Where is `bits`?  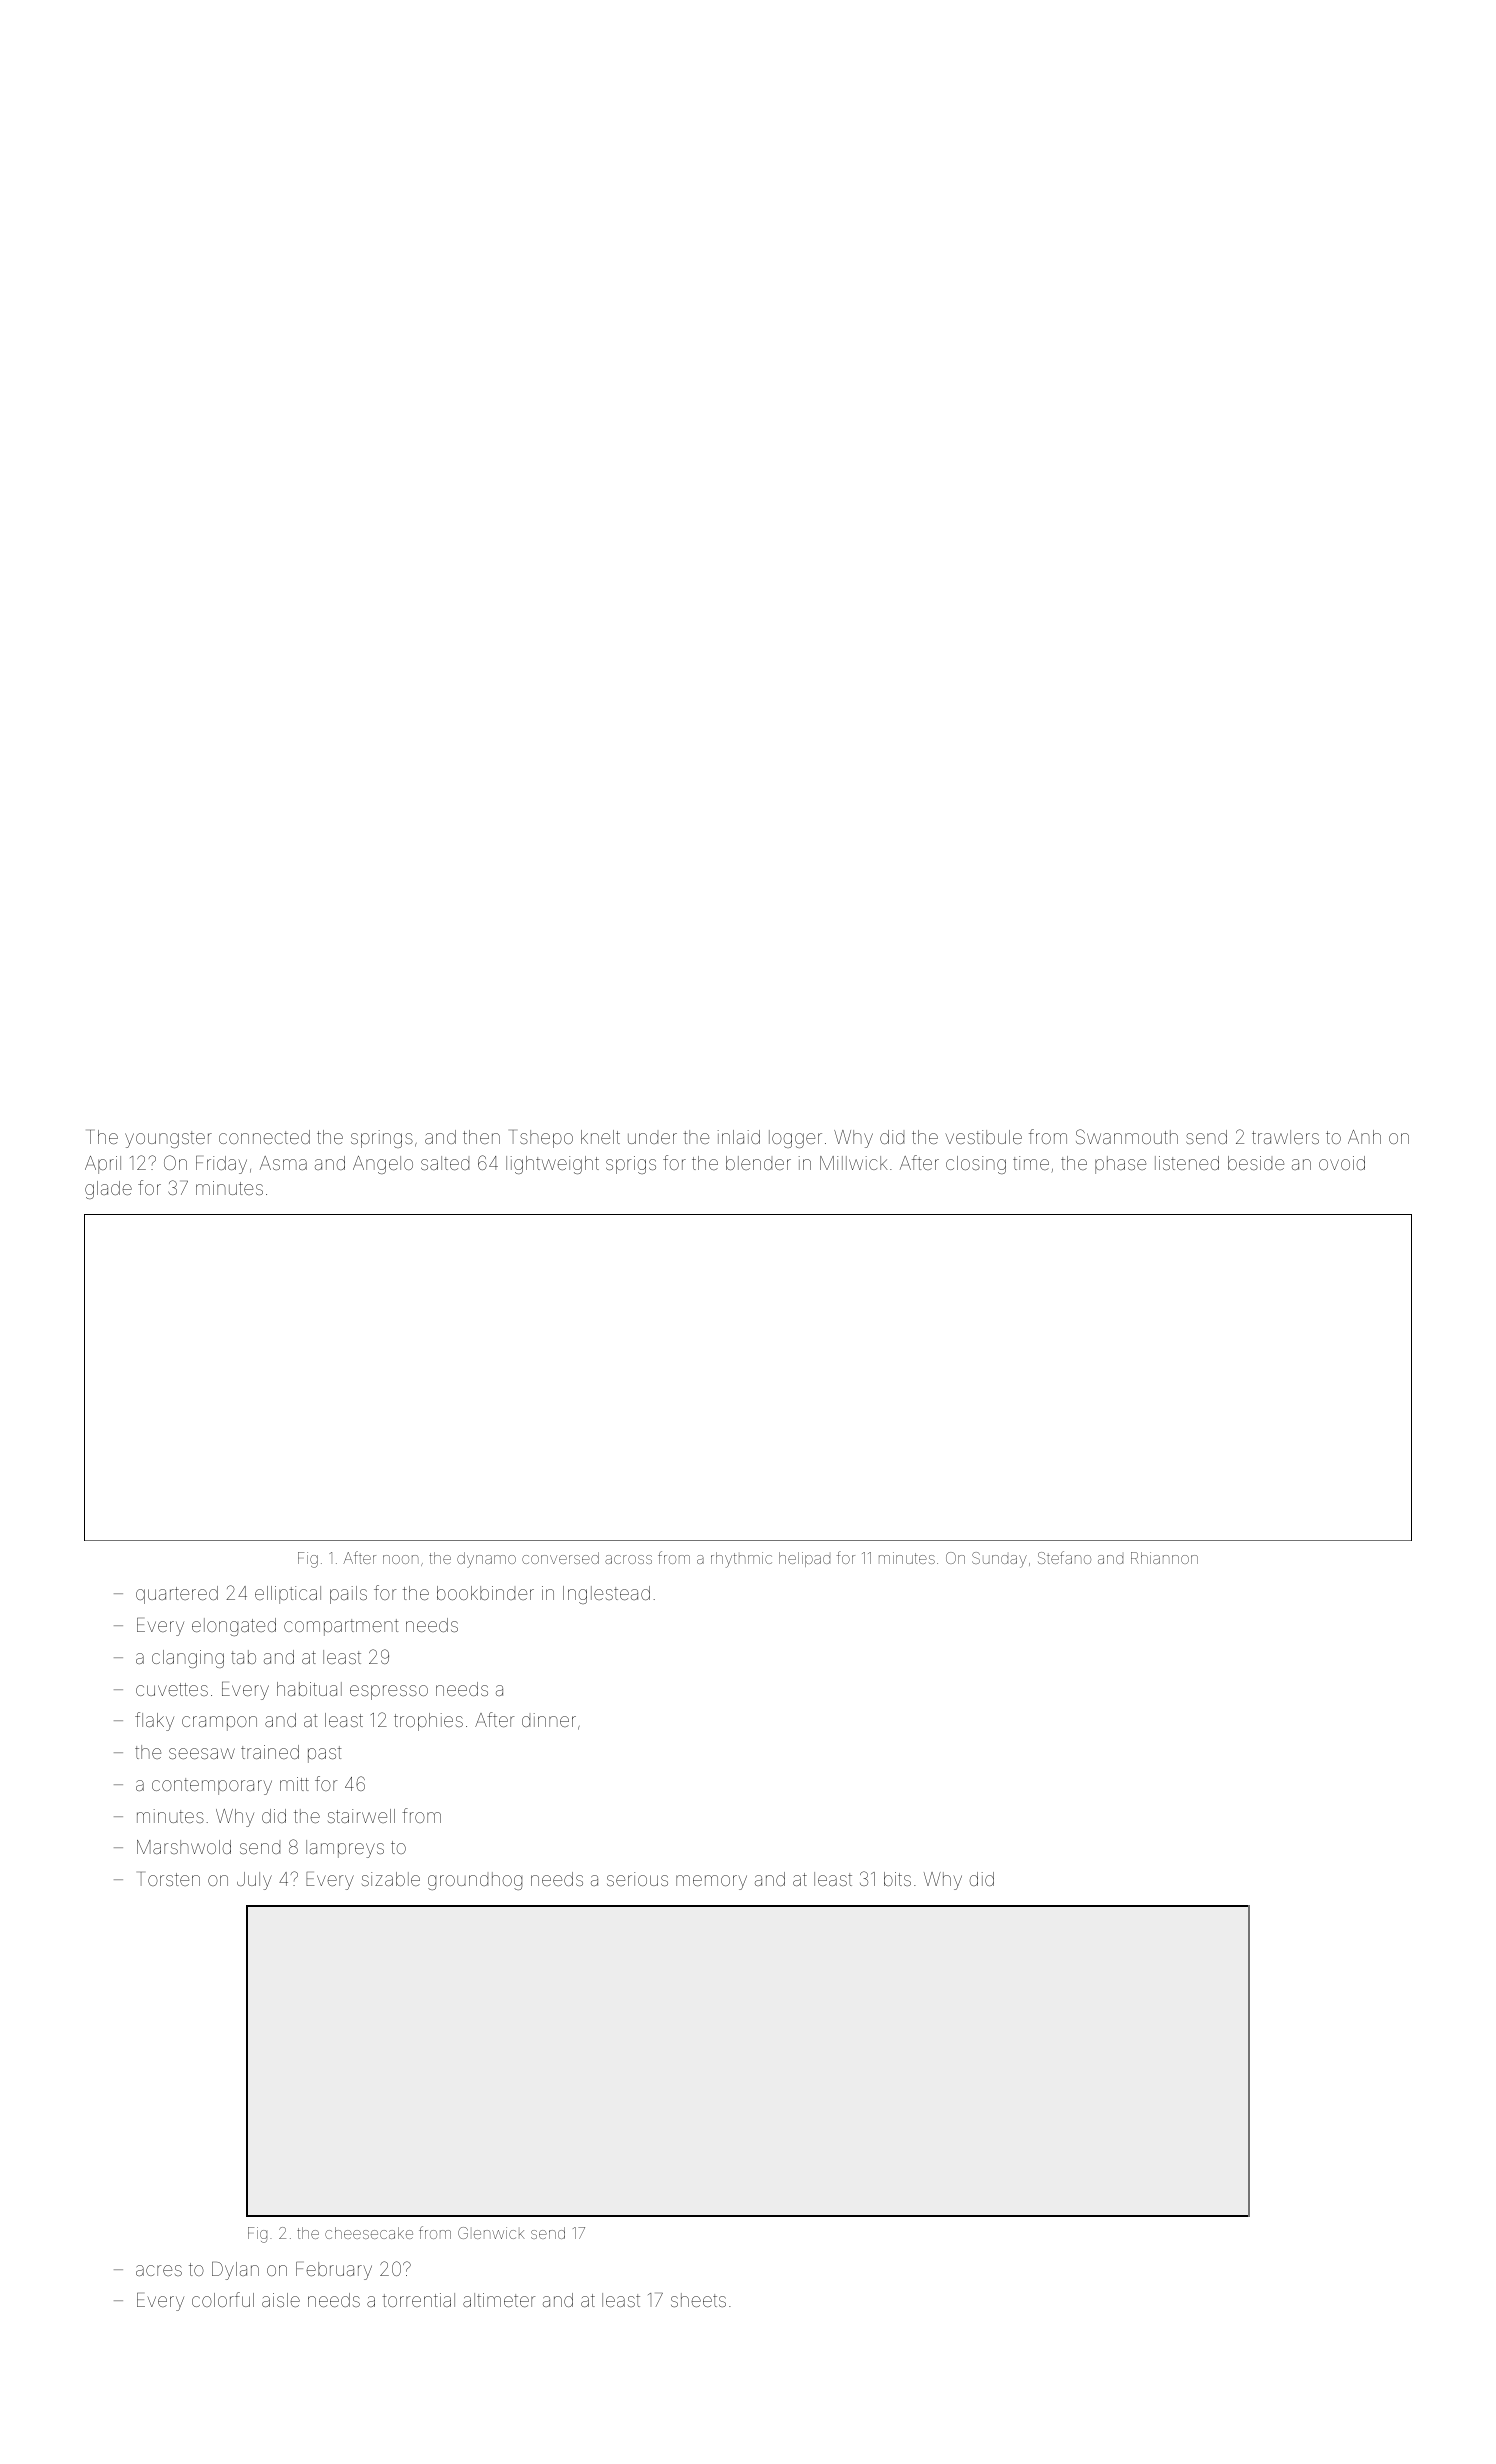
bits is located at coordinates (897, 1879).
